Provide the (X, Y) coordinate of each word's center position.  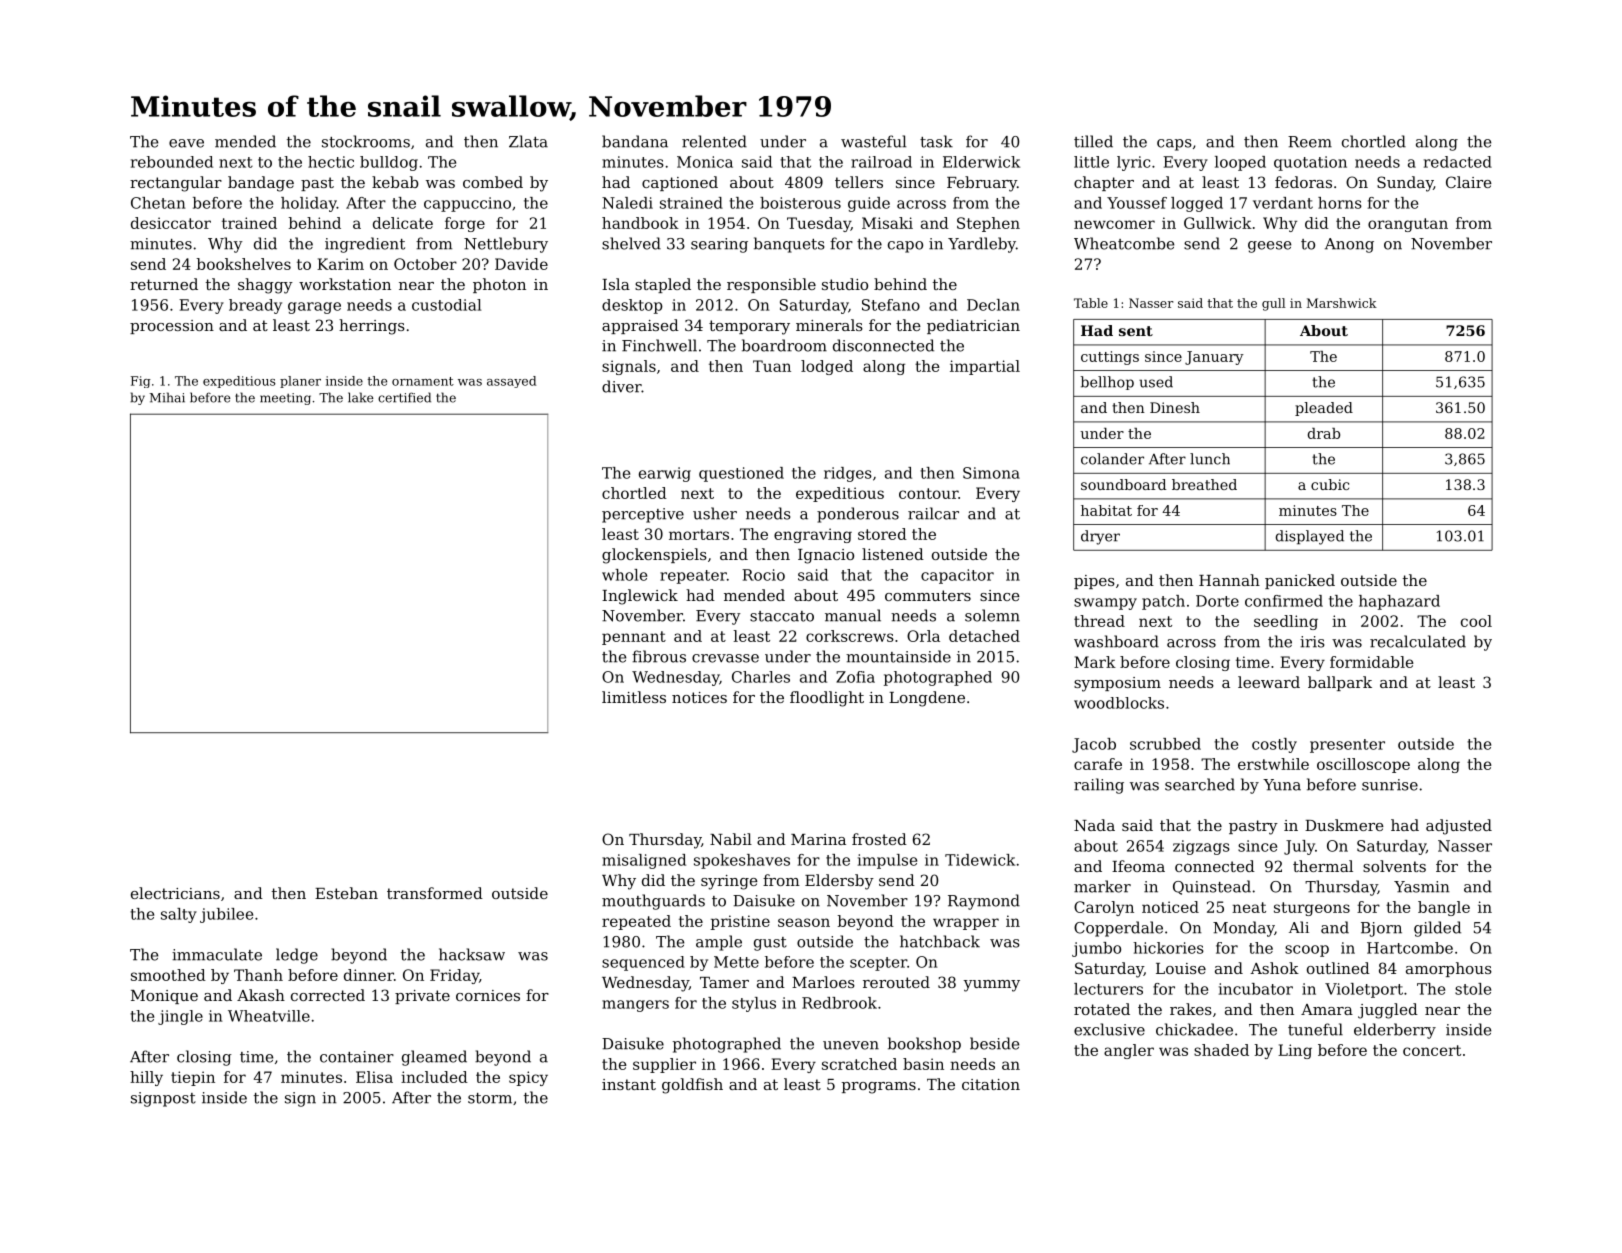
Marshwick (1342, 303)
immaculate (217, 954)
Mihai (167, 397)
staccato (782, 616)
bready (255, 306)
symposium (1117, 684)
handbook (640, 223)
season (804, 922)
